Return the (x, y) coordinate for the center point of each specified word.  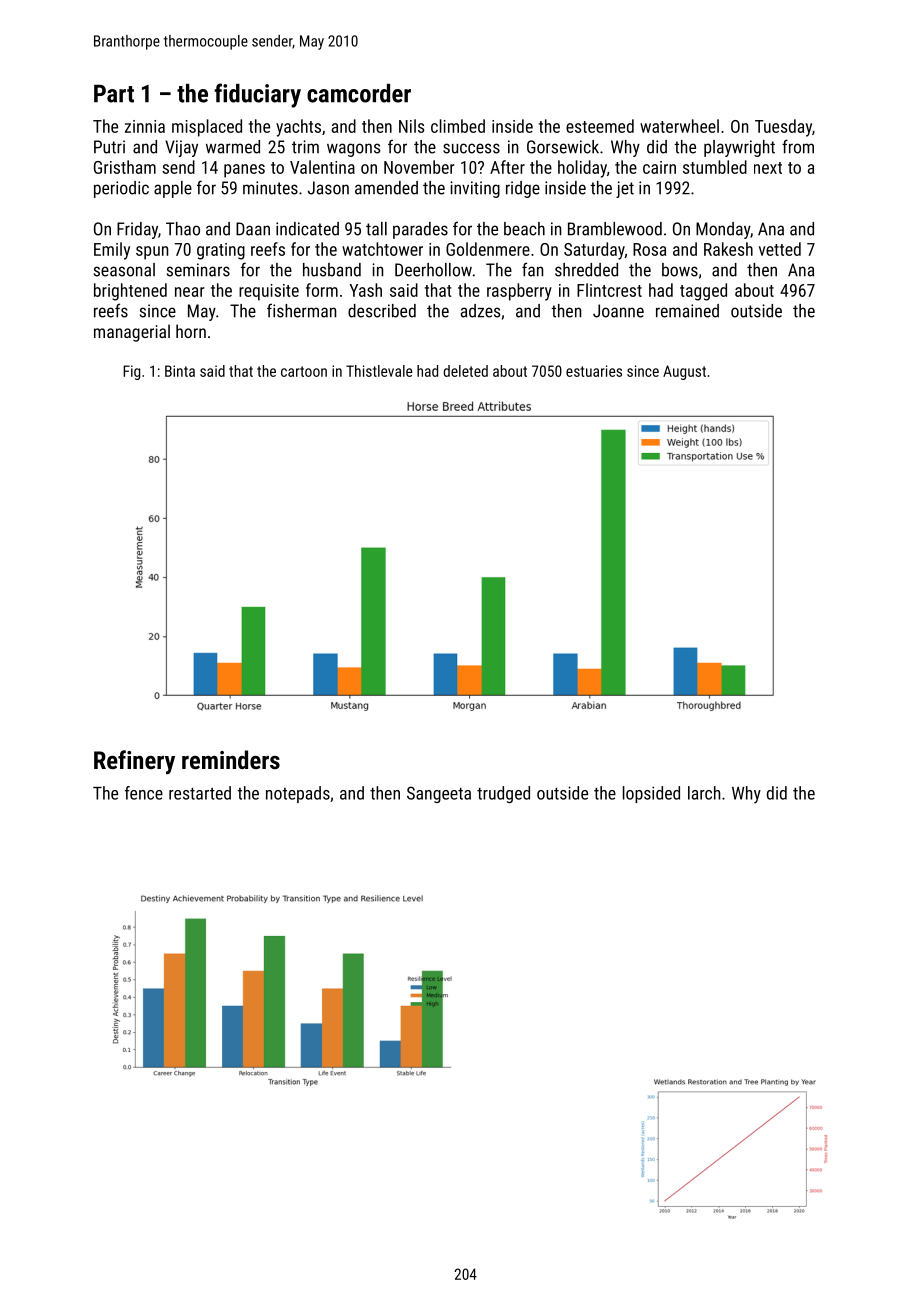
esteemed (600, 126)
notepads (298, 794)
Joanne (618, 311)
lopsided (651, 794)
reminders (231, 759)
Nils (411, 126)
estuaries (594, 371)
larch (704, 793)
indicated (307, 229)
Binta (180, 371)
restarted (200, 793)
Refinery (134, 762)
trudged (503, 794)
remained (687, 311)
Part (114, 93)
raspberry (519, 292)
